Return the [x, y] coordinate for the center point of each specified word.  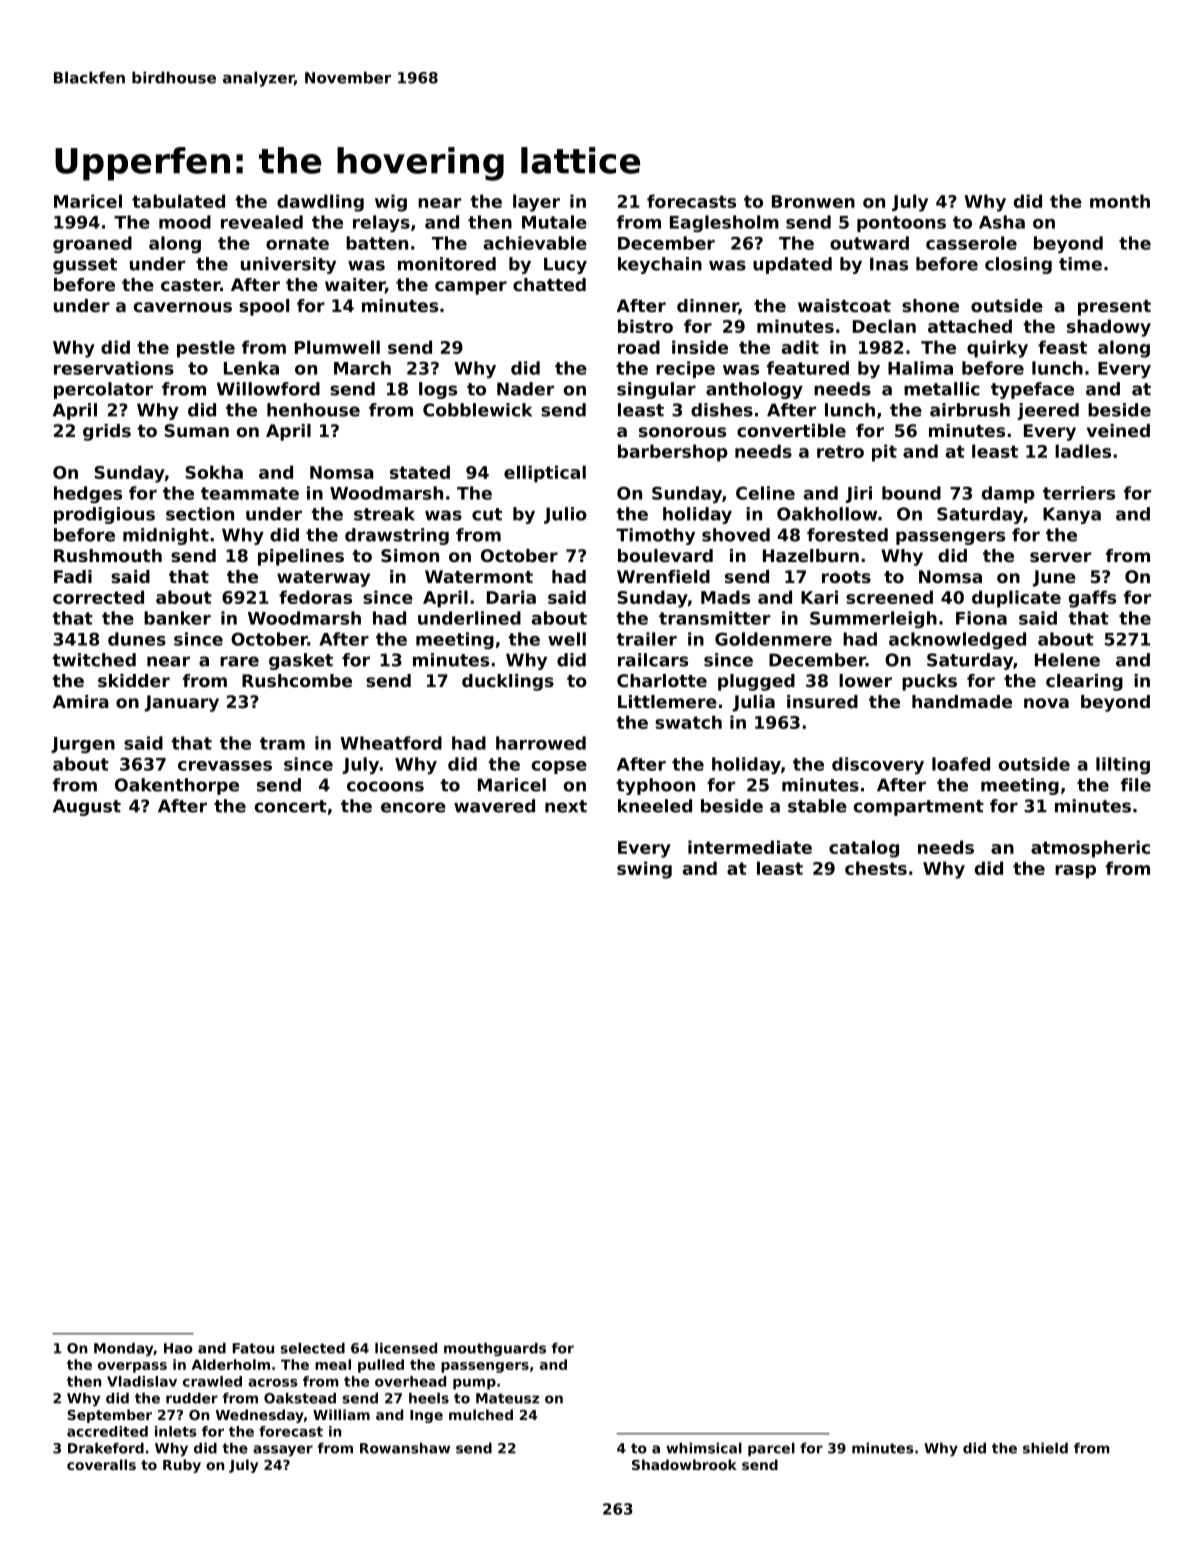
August [87, 807]
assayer [283, 1450]
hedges [88, 494]
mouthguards [495, 1349]
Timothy [655, 536]
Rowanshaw [405, 1448]
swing [644, 870]
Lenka [251, 368]
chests [876, 868]
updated [792, 265]
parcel [771, 1449]
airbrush [970, 410]
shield [1045, 1448]
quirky [997, 349]
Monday [124, 1349]
